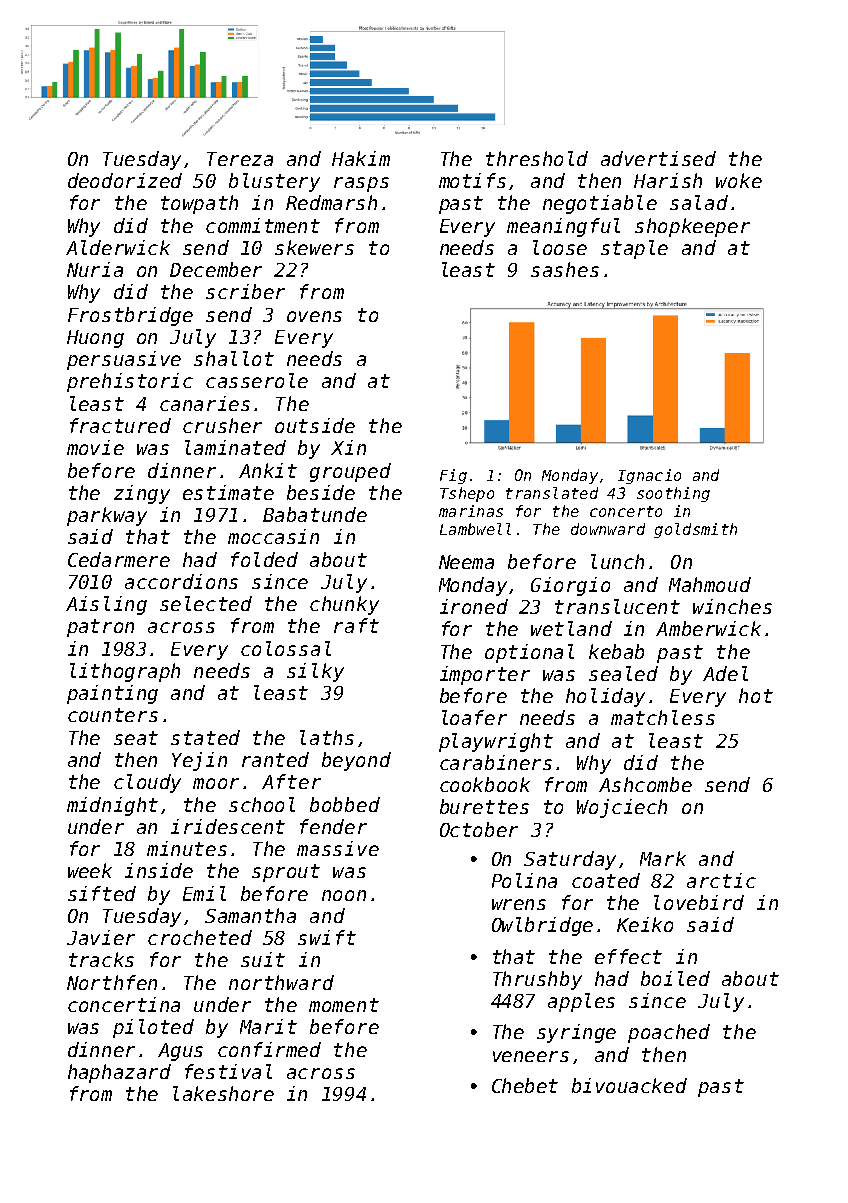 The width and height of the image is (848, 1203). What do you see at coordinates (125, 180) in the image?
I see `deodorized` at bounding box center [125, 180].
